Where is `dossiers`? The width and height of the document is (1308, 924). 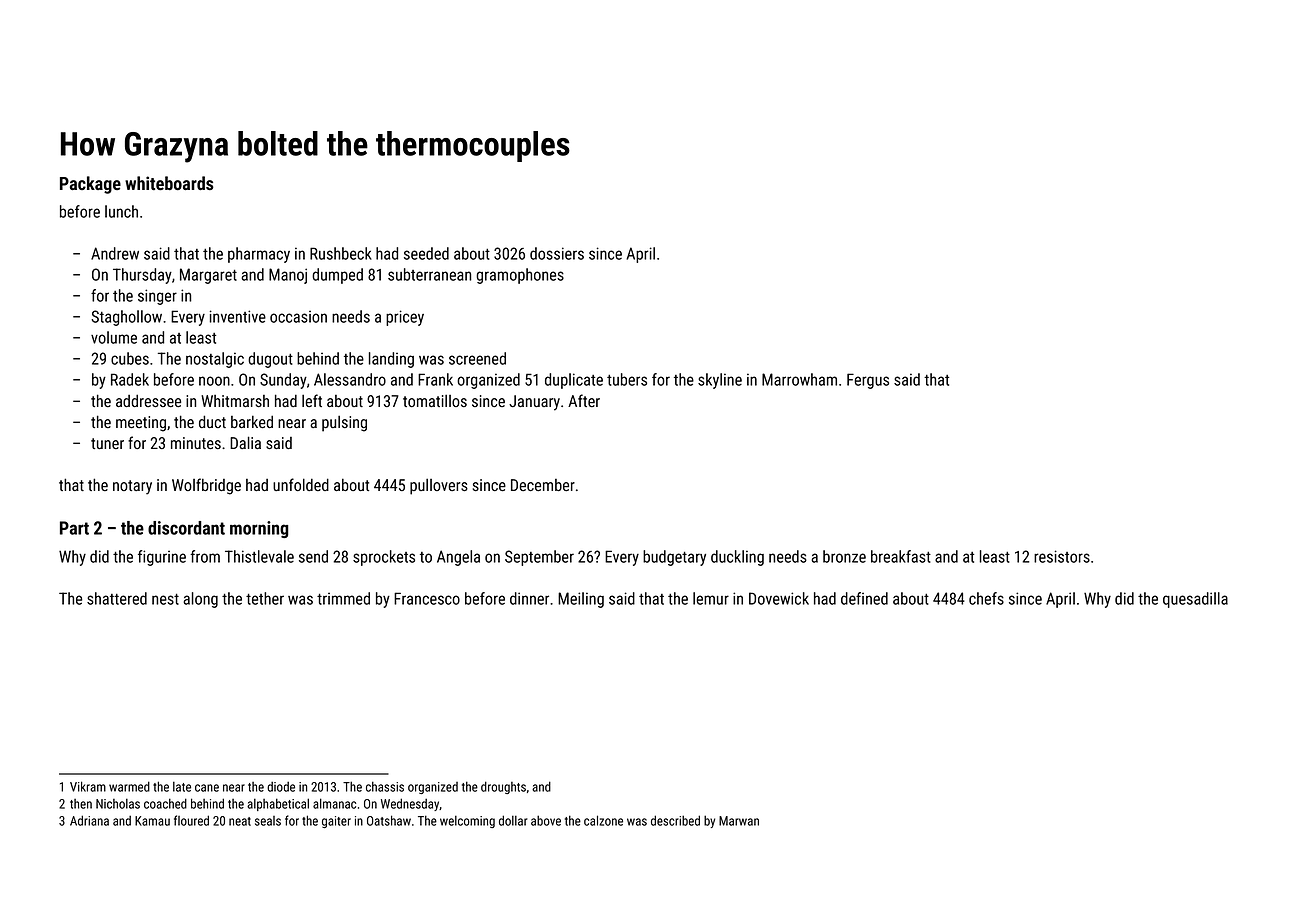 dossiers is located at coordinates (557, 253).
